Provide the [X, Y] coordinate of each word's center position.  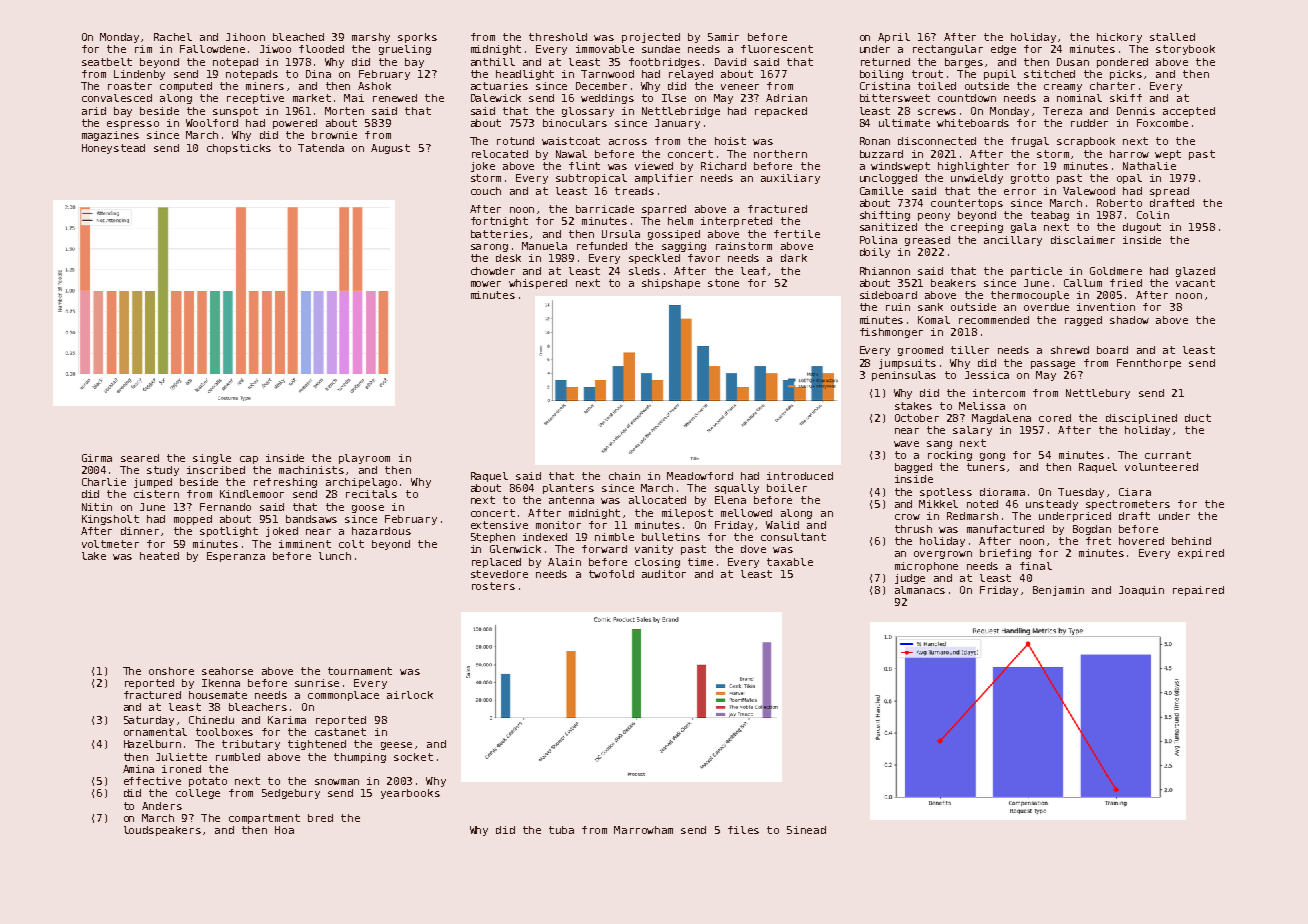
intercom [999, 393]
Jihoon [245, 37]
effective [152, 781]
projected [651, 38]
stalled [1172, 37]
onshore [171, 671]
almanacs [920, 590]
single [212, 459]
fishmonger [891, 333]
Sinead [806, 830]
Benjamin [1058, 591]
